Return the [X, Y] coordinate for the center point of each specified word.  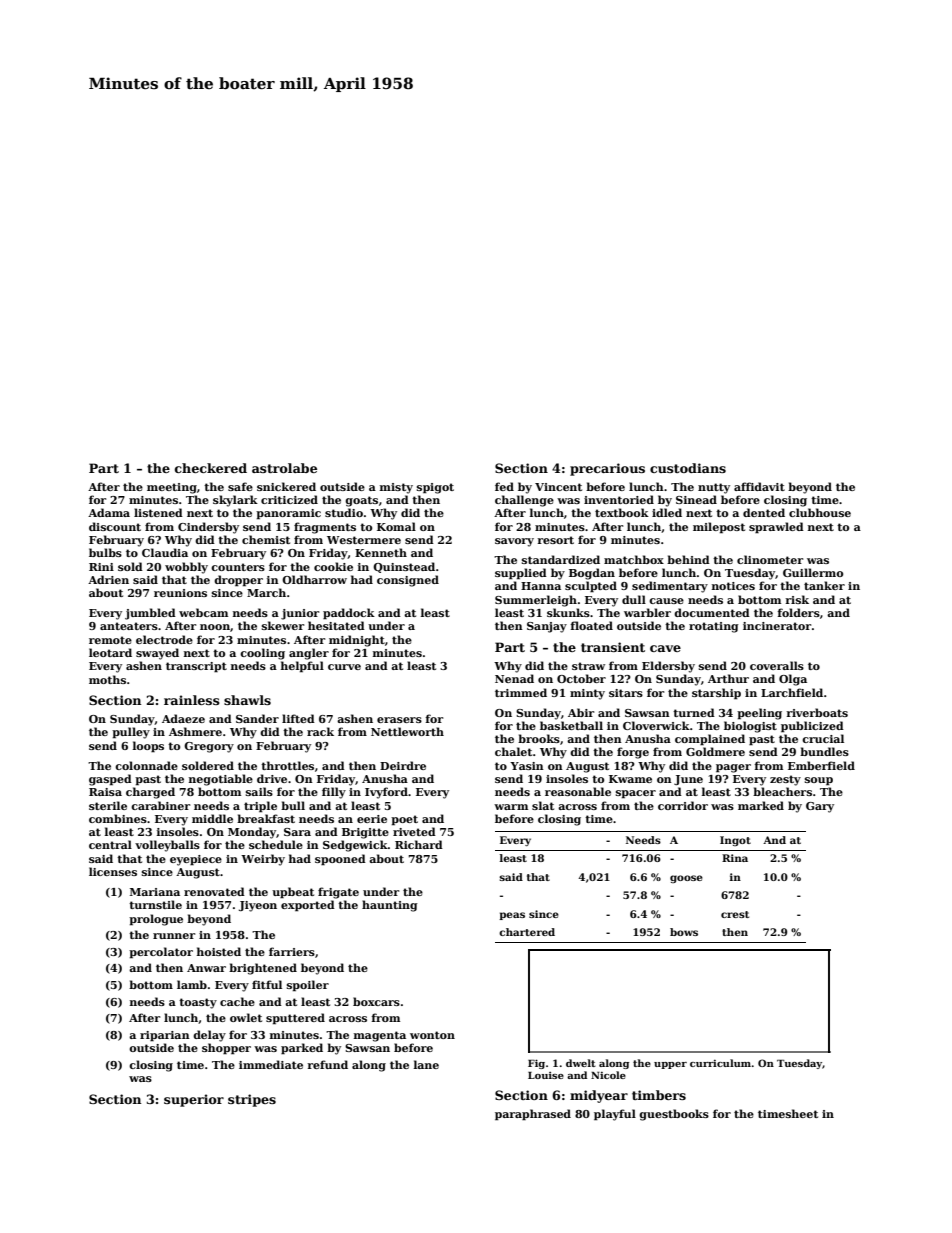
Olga [793, 680]
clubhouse [820, 512]
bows [684, 932]
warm [511, 807]
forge [633, 753]
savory [514, 542]
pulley [131, 733]
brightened [263, 969]
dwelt [581, 1063]
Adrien [108, 579]
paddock [349, 614]
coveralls [777, 665]
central [110, 844]
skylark [235, 501]
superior [194, 1100]
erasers [399, 720]
